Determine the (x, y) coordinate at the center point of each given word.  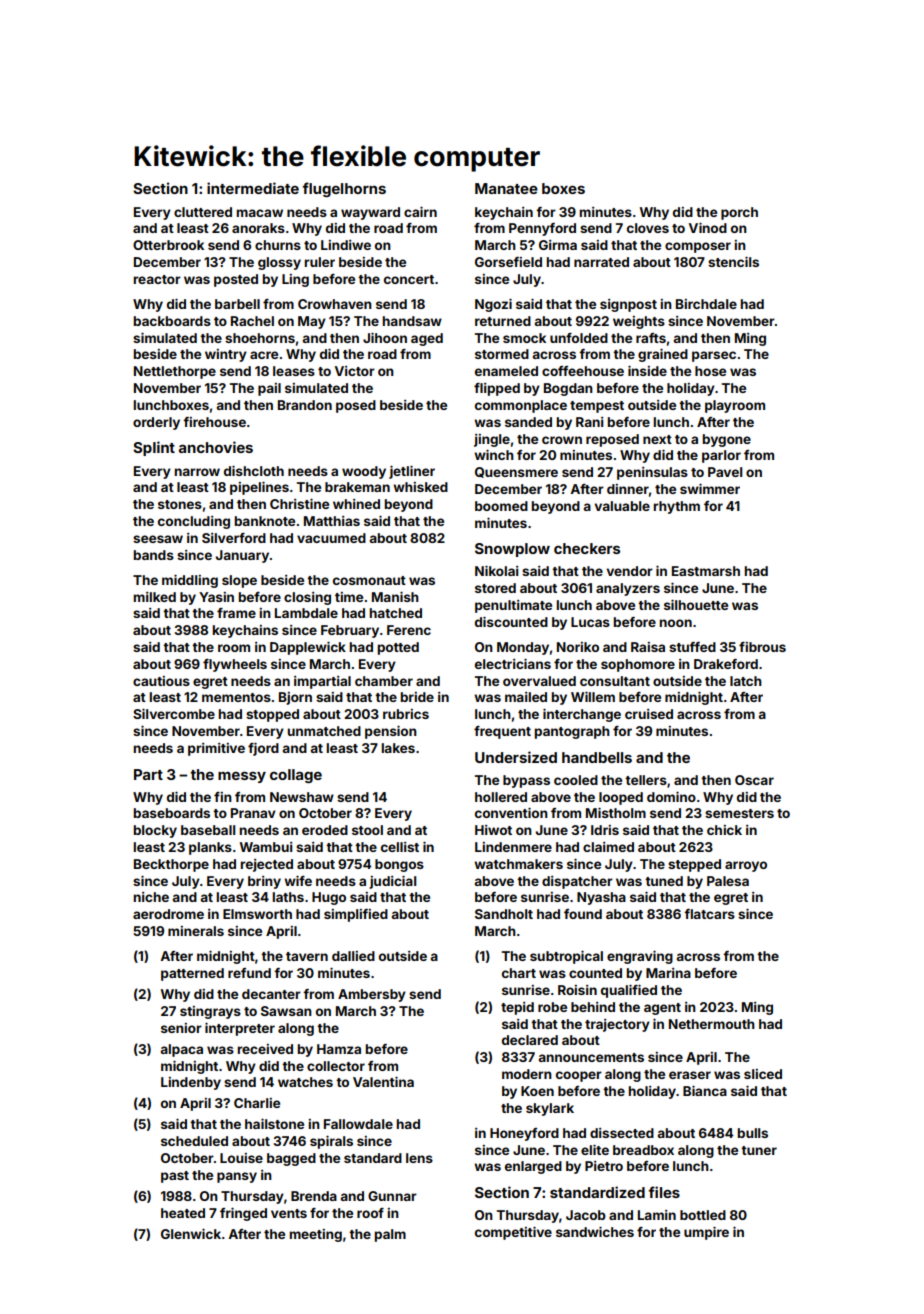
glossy (279, 263)
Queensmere (516, 472)
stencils (733, 262)
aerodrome (168, 914)
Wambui (266, 847)
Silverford (234, 538)
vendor (630, 571)
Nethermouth (712, 1024)
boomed (501, 506)
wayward (370, 213)
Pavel (725, 472)
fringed (243, 1214)
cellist (400, 847)
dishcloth (254, 471)
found (583, 914)
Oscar (754, 780)
